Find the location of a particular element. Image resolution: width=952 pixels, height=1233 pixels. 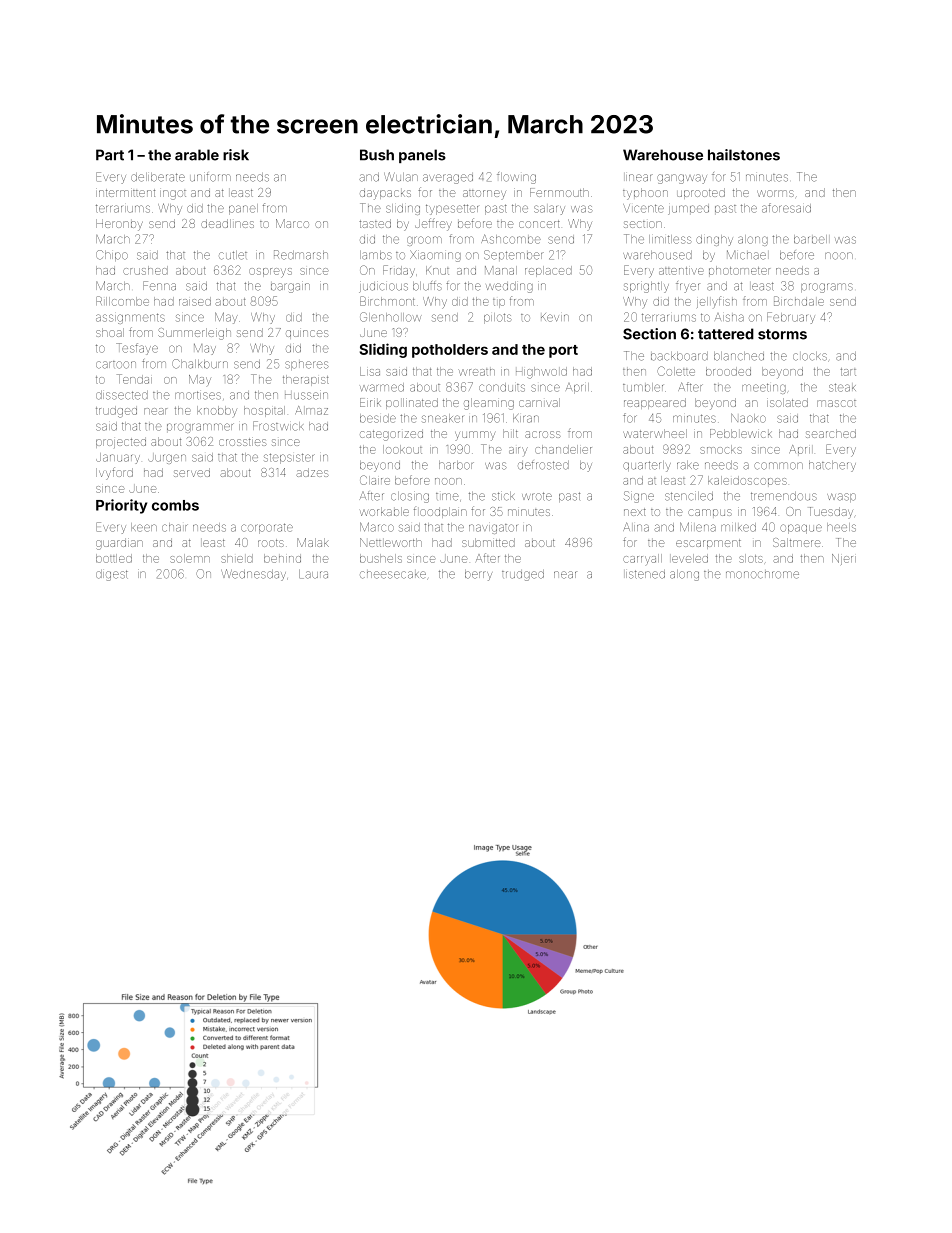

hailstones is located at coordinates (744, 155).
